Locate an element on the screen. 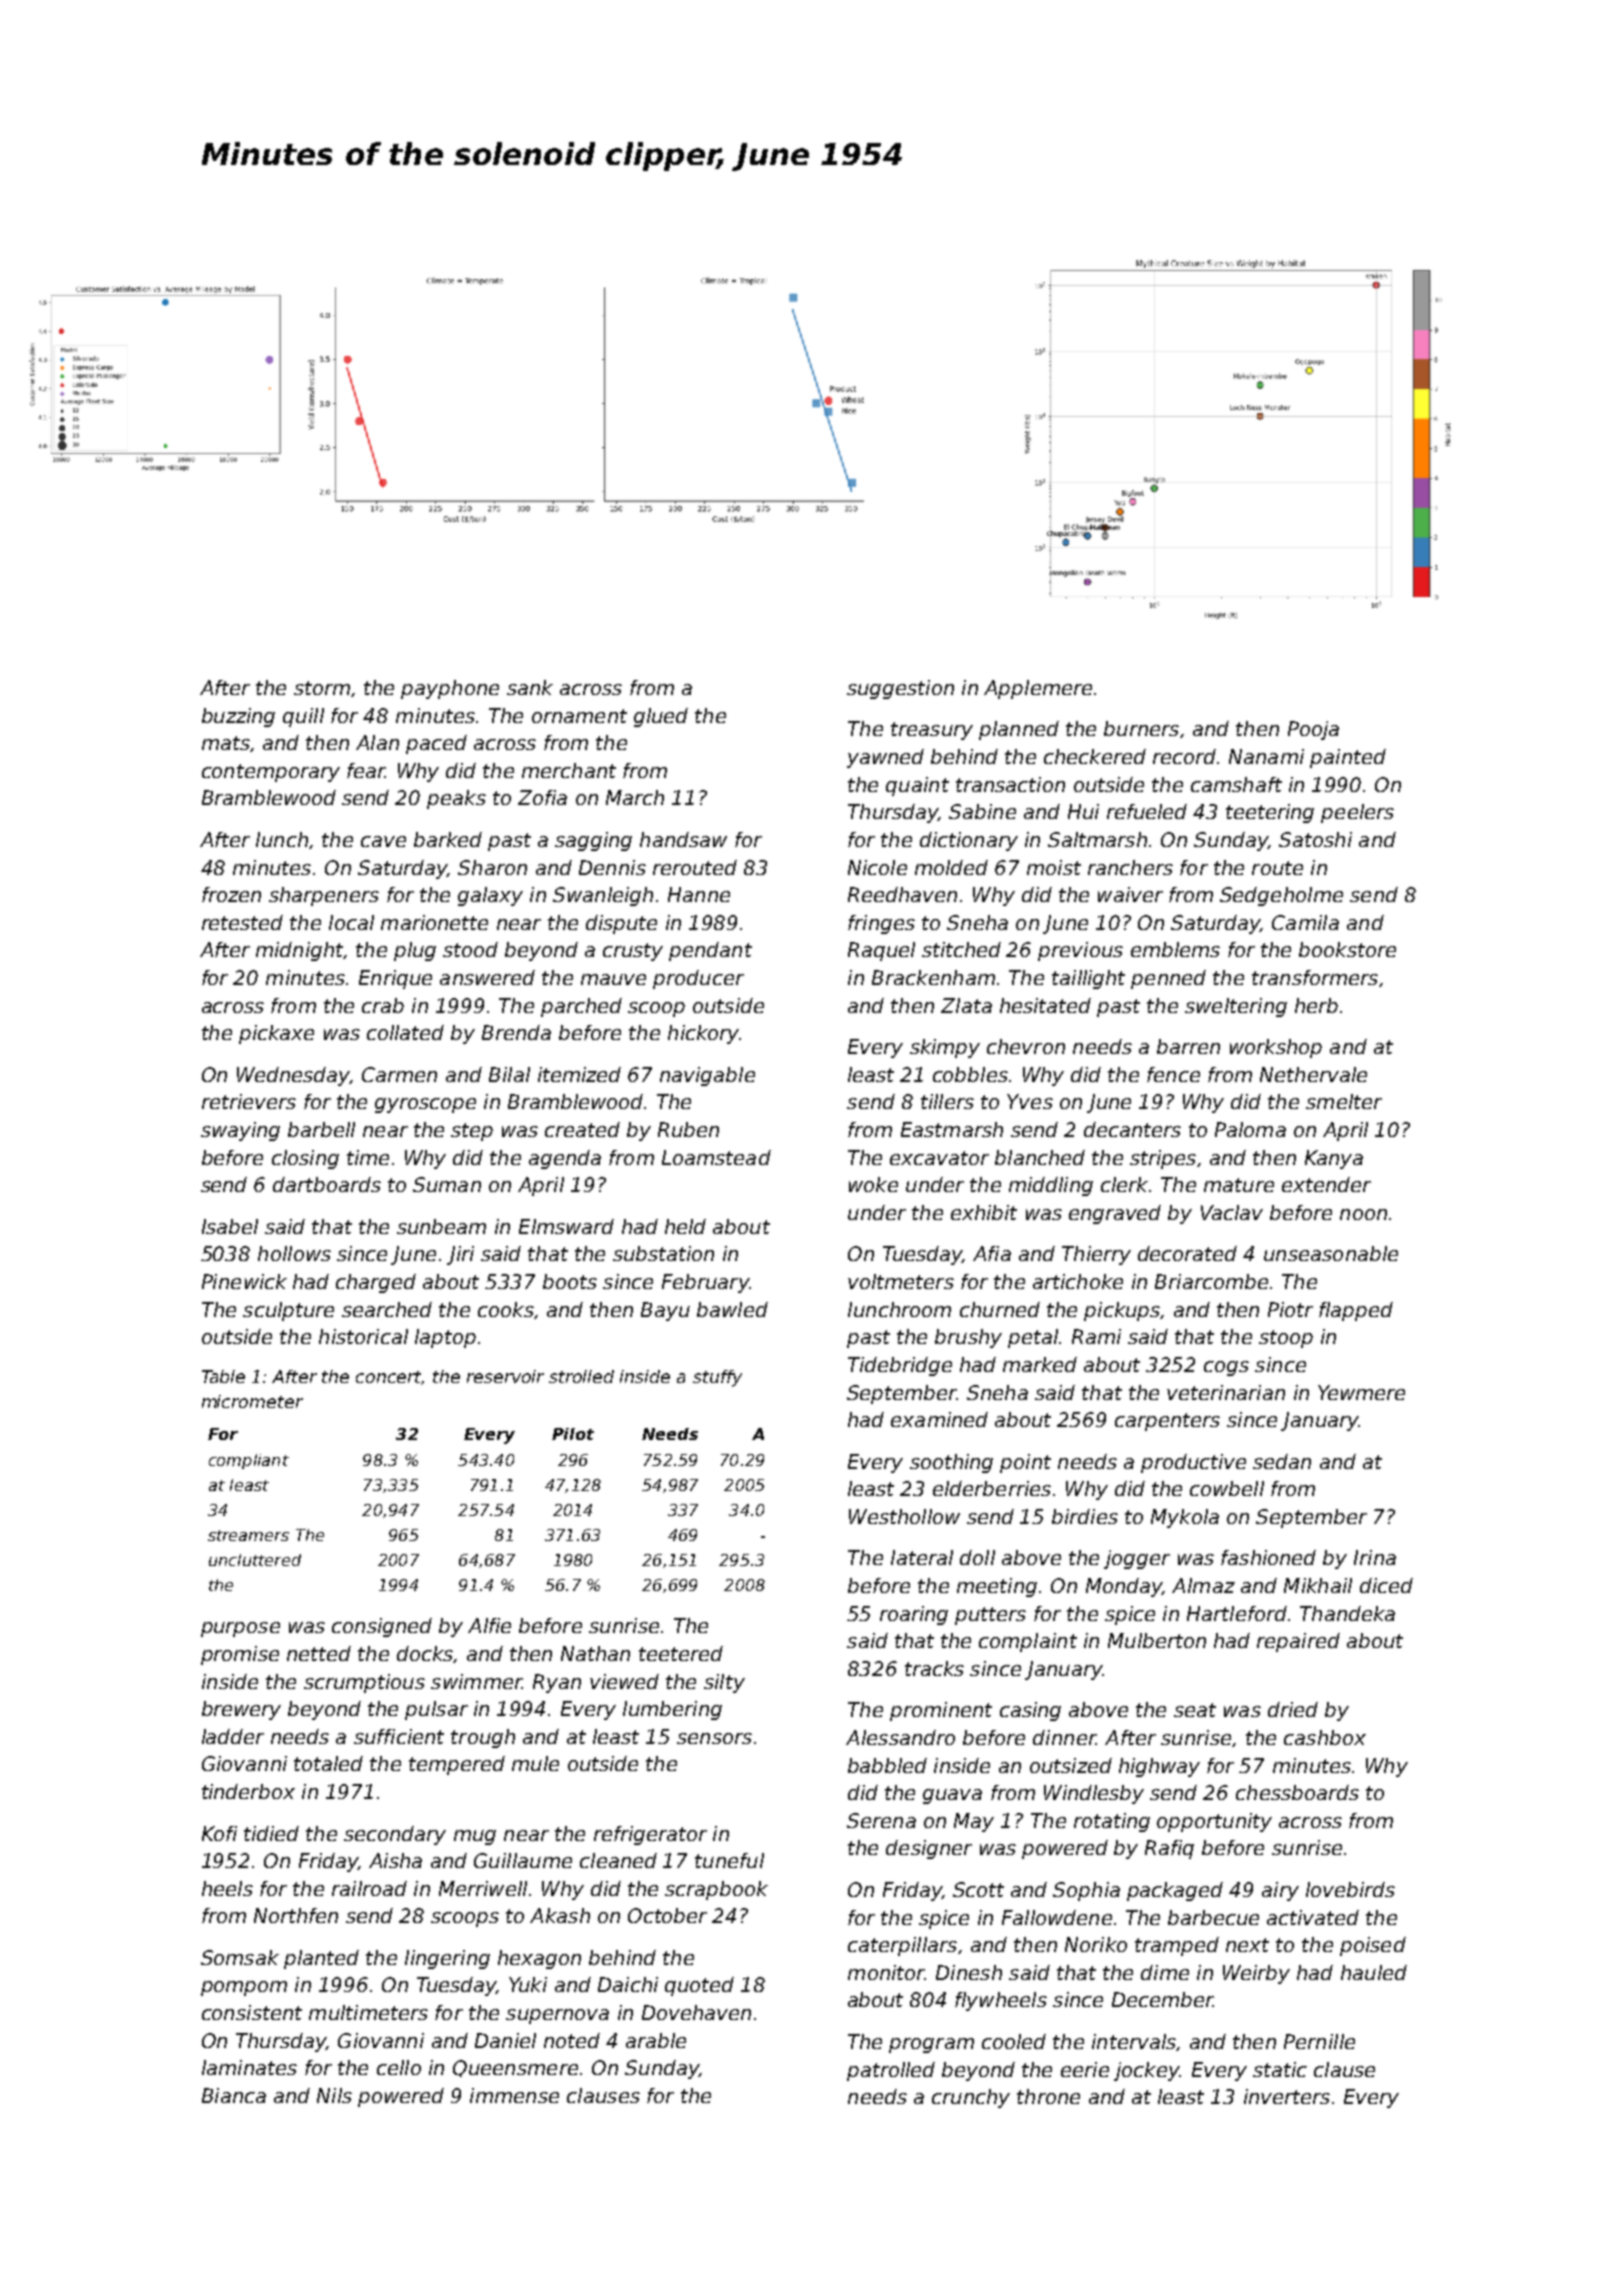 This screenshot has width=1620, height=2292. lingering is located at coordinates (447, 1959).
